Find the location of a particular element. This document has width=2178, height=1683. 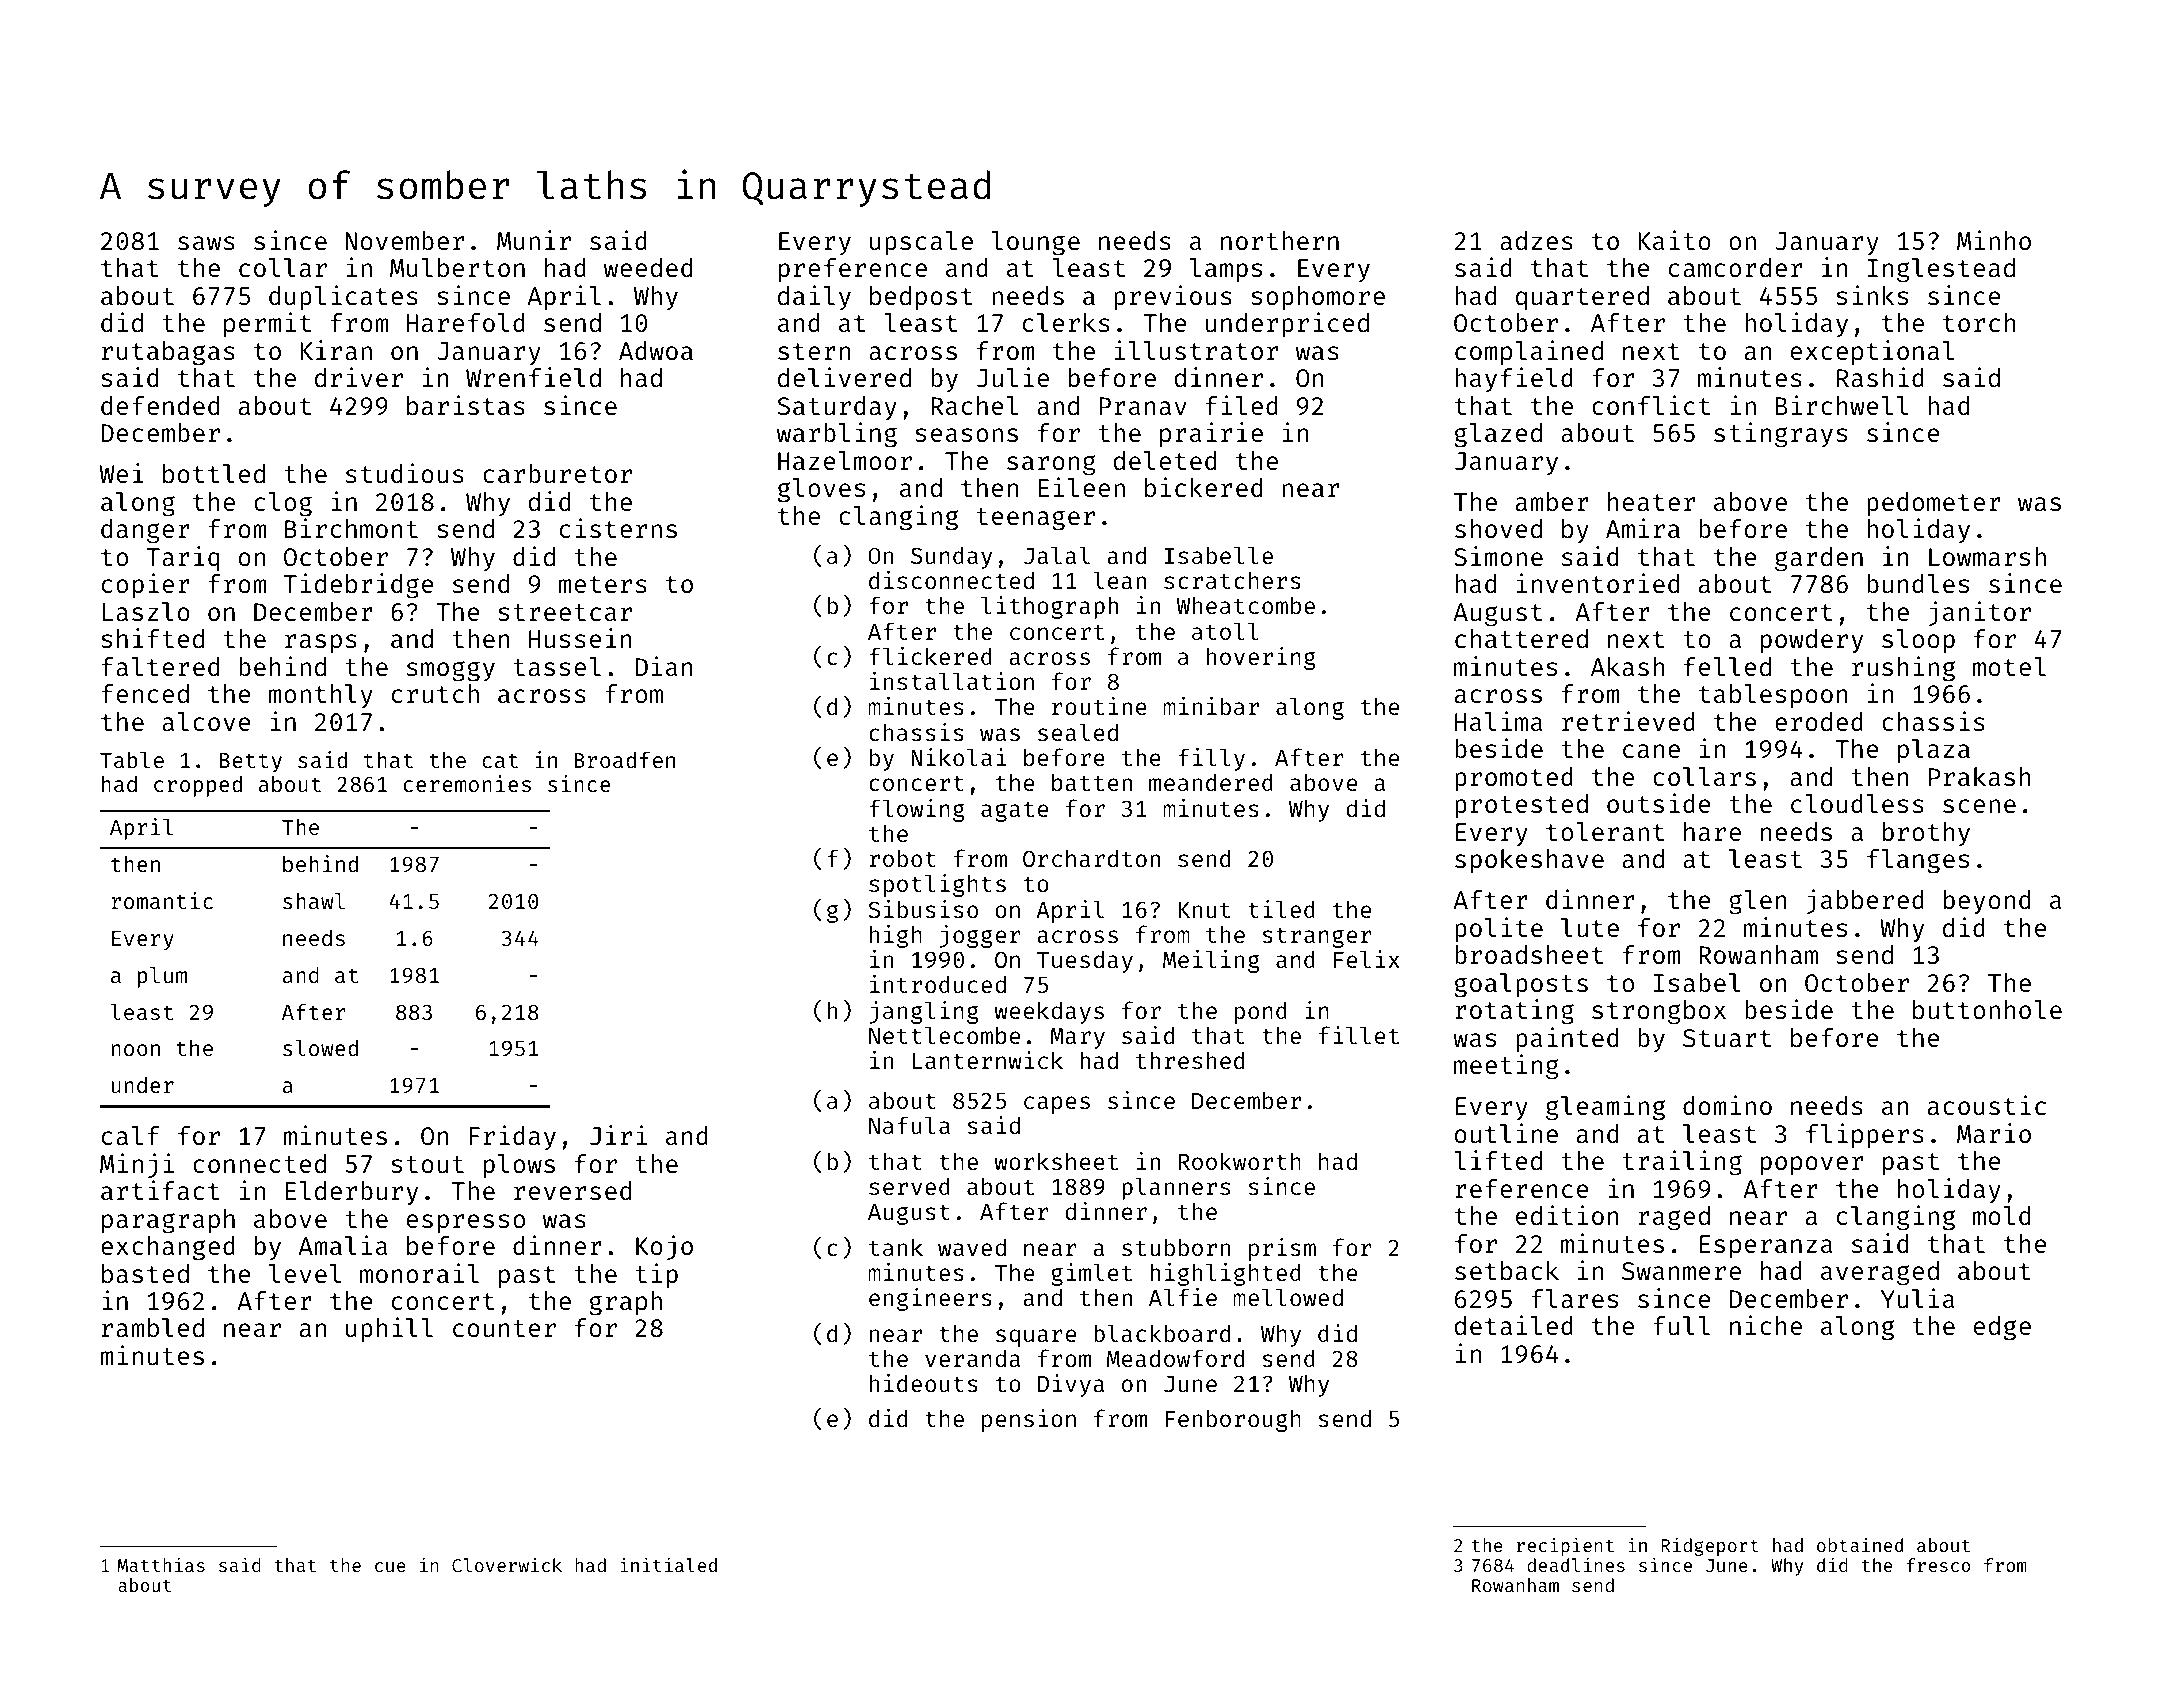

Cloverwick is located at coordinates (507, 1564).
